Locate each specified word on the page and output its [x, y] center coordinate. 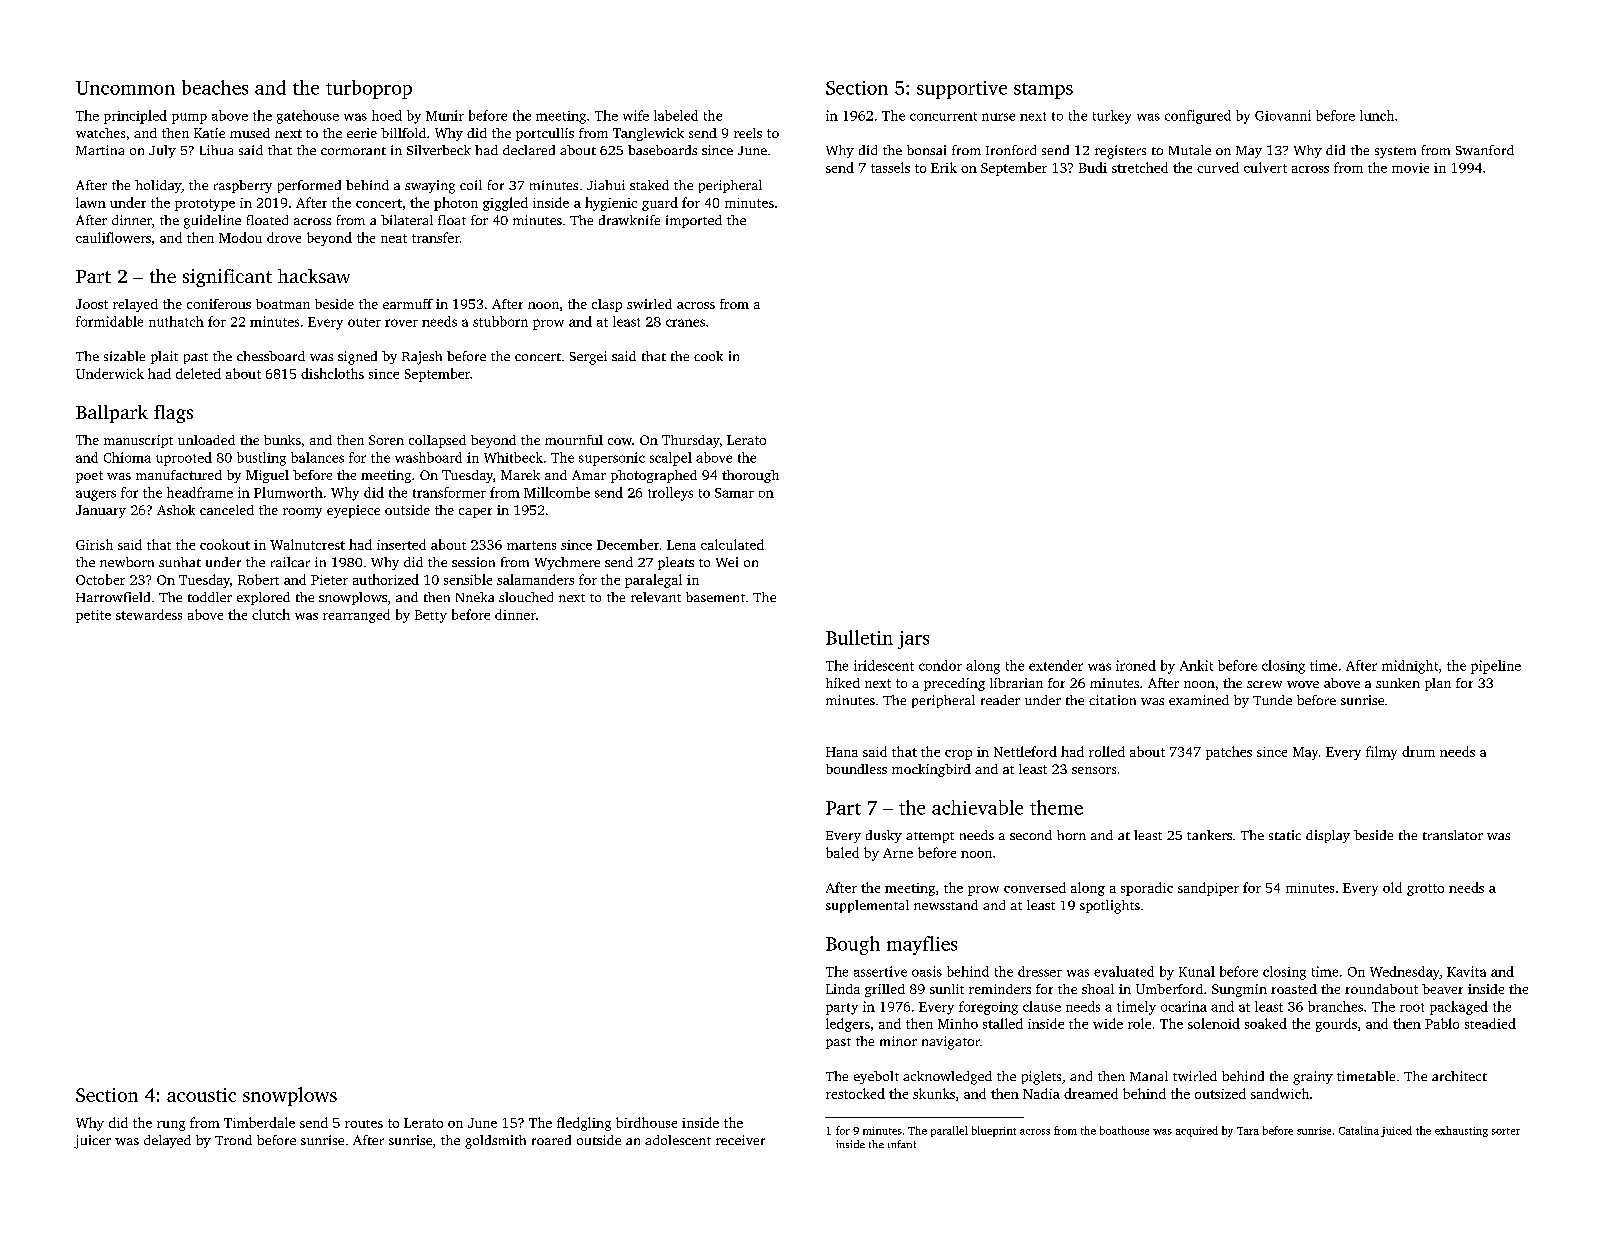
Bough [853, 945]
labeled [676, 115]
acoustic [201, 1095]
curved [1218, 167]
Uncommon [125, 88]
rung [171, 1126]
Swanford [1485, 150]
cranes [685, 323]
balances [317, 457]
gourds [1336, 1025]
